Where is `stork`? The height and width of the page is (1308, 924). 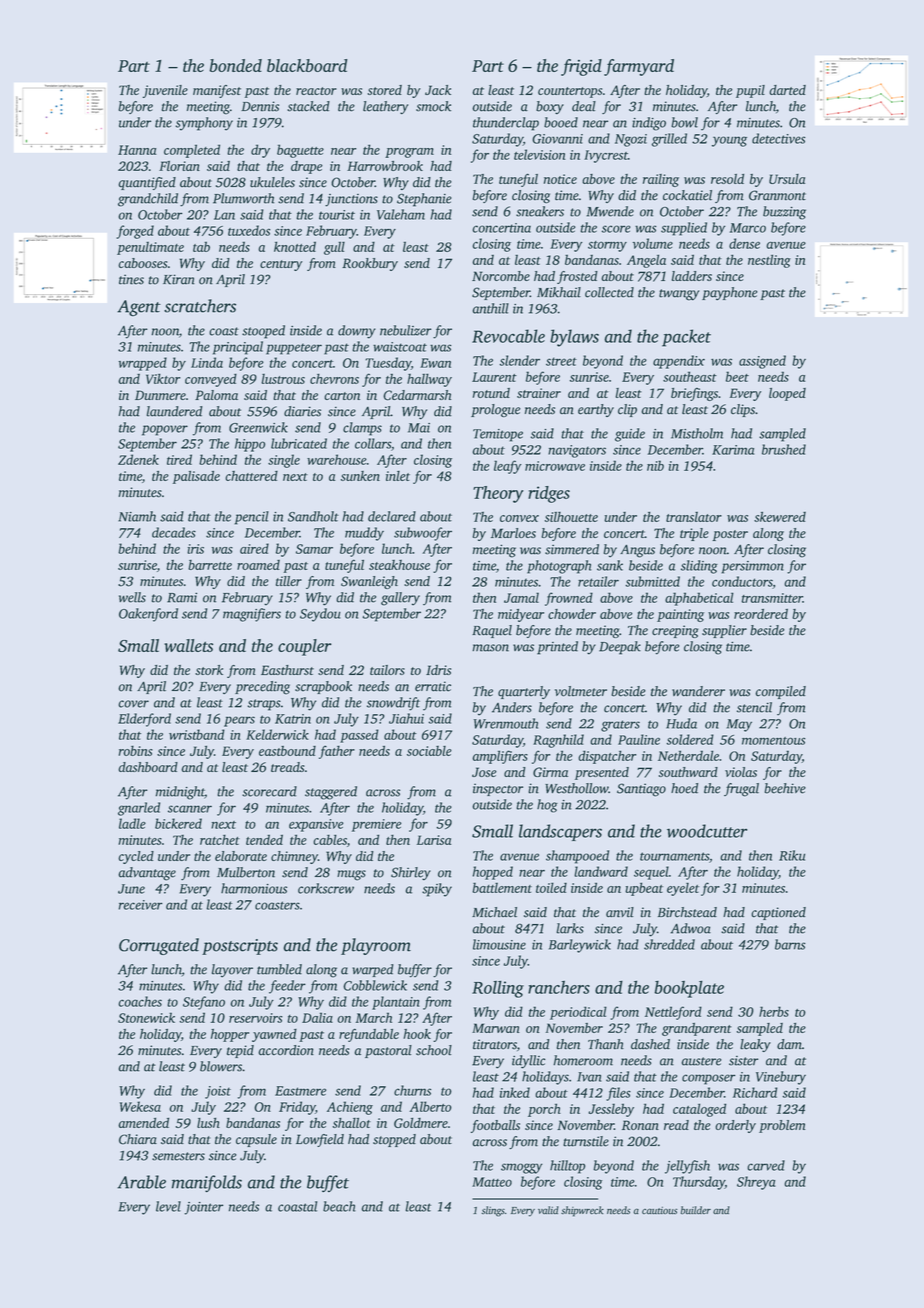 stork is located at coordinates (209, 670).
